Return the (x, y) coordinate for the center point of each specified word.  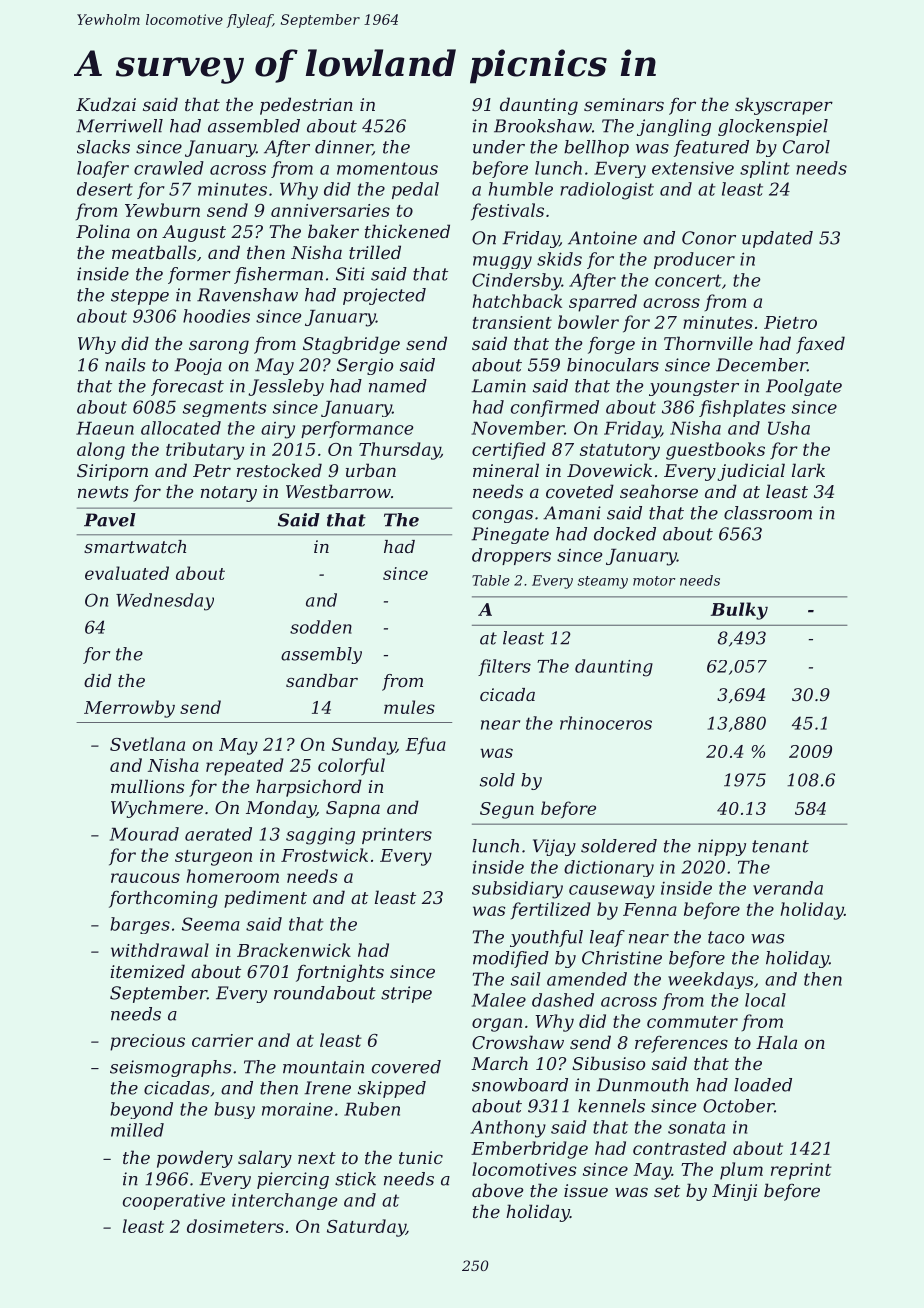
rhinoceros (606, 723)
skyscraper (784, 106)
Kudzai (106, 104)
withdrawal (160, 950)
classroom (768, 513)
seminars (624, 104)
